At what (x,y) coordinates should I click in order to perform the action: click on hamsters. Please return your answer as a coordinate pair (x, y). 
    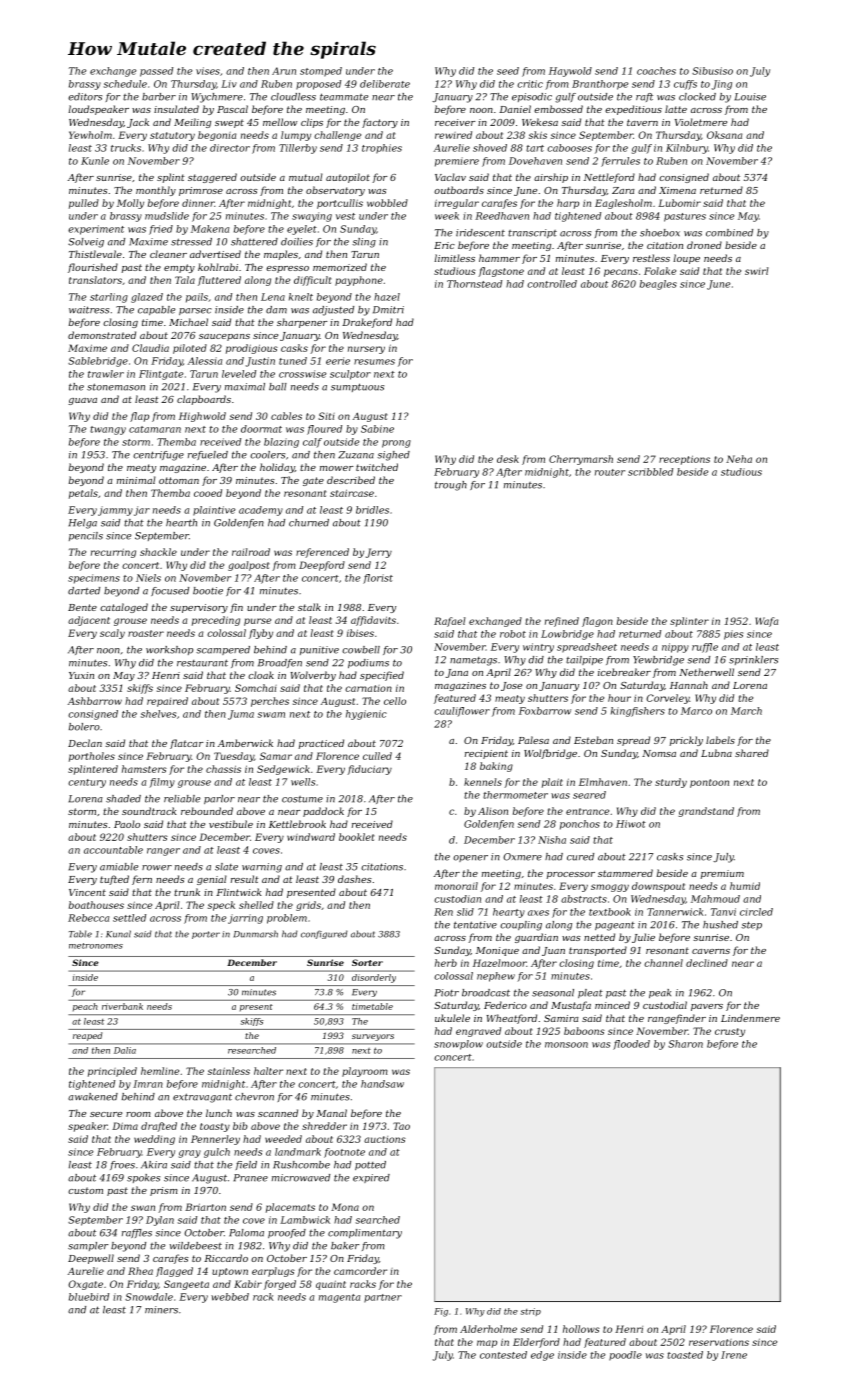
    Looking at the image, I should click on (144, 769).
